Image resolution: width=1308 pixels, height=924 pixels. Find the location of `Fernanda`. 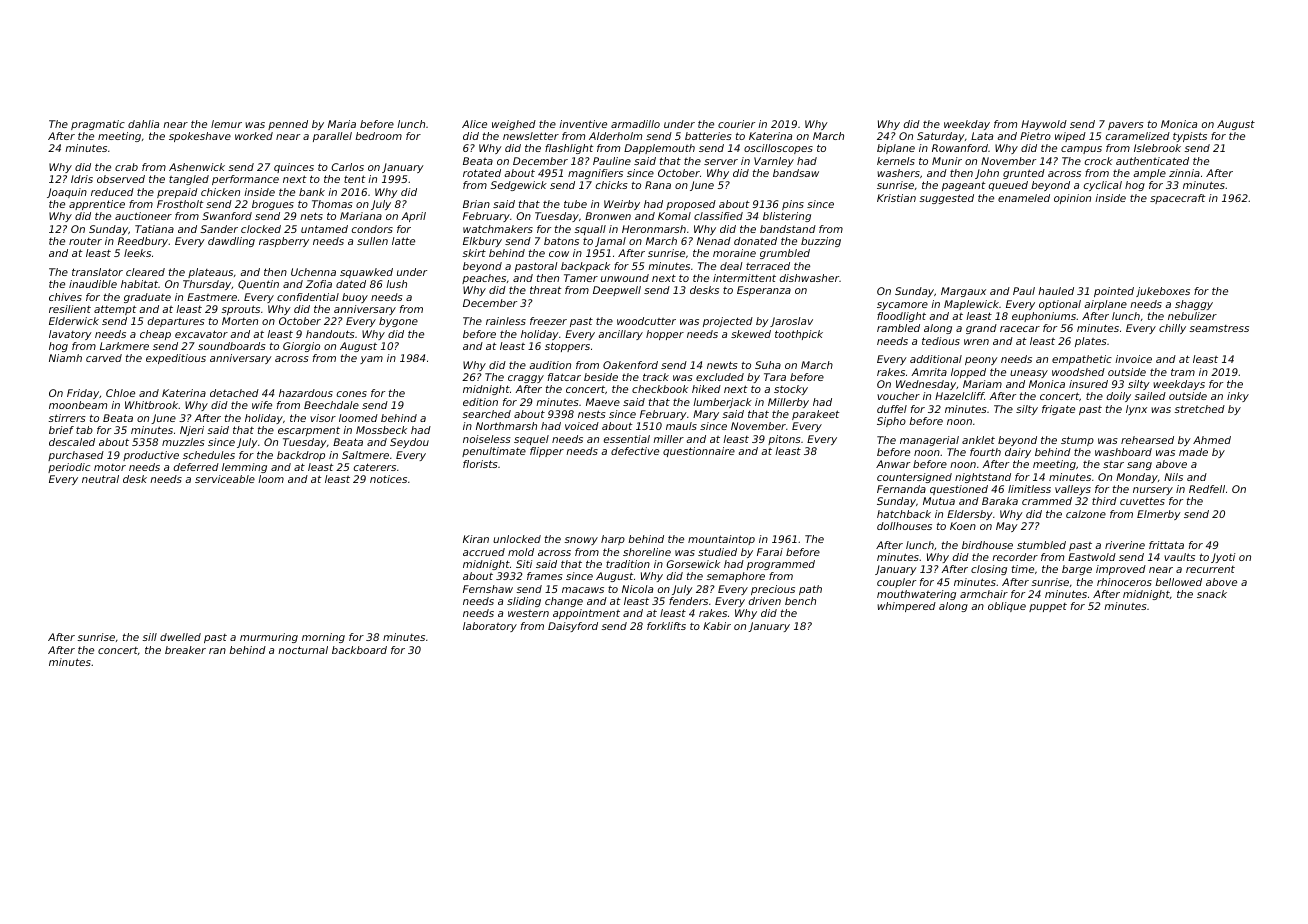

Fernanda is located at coordinates (901, 489).
